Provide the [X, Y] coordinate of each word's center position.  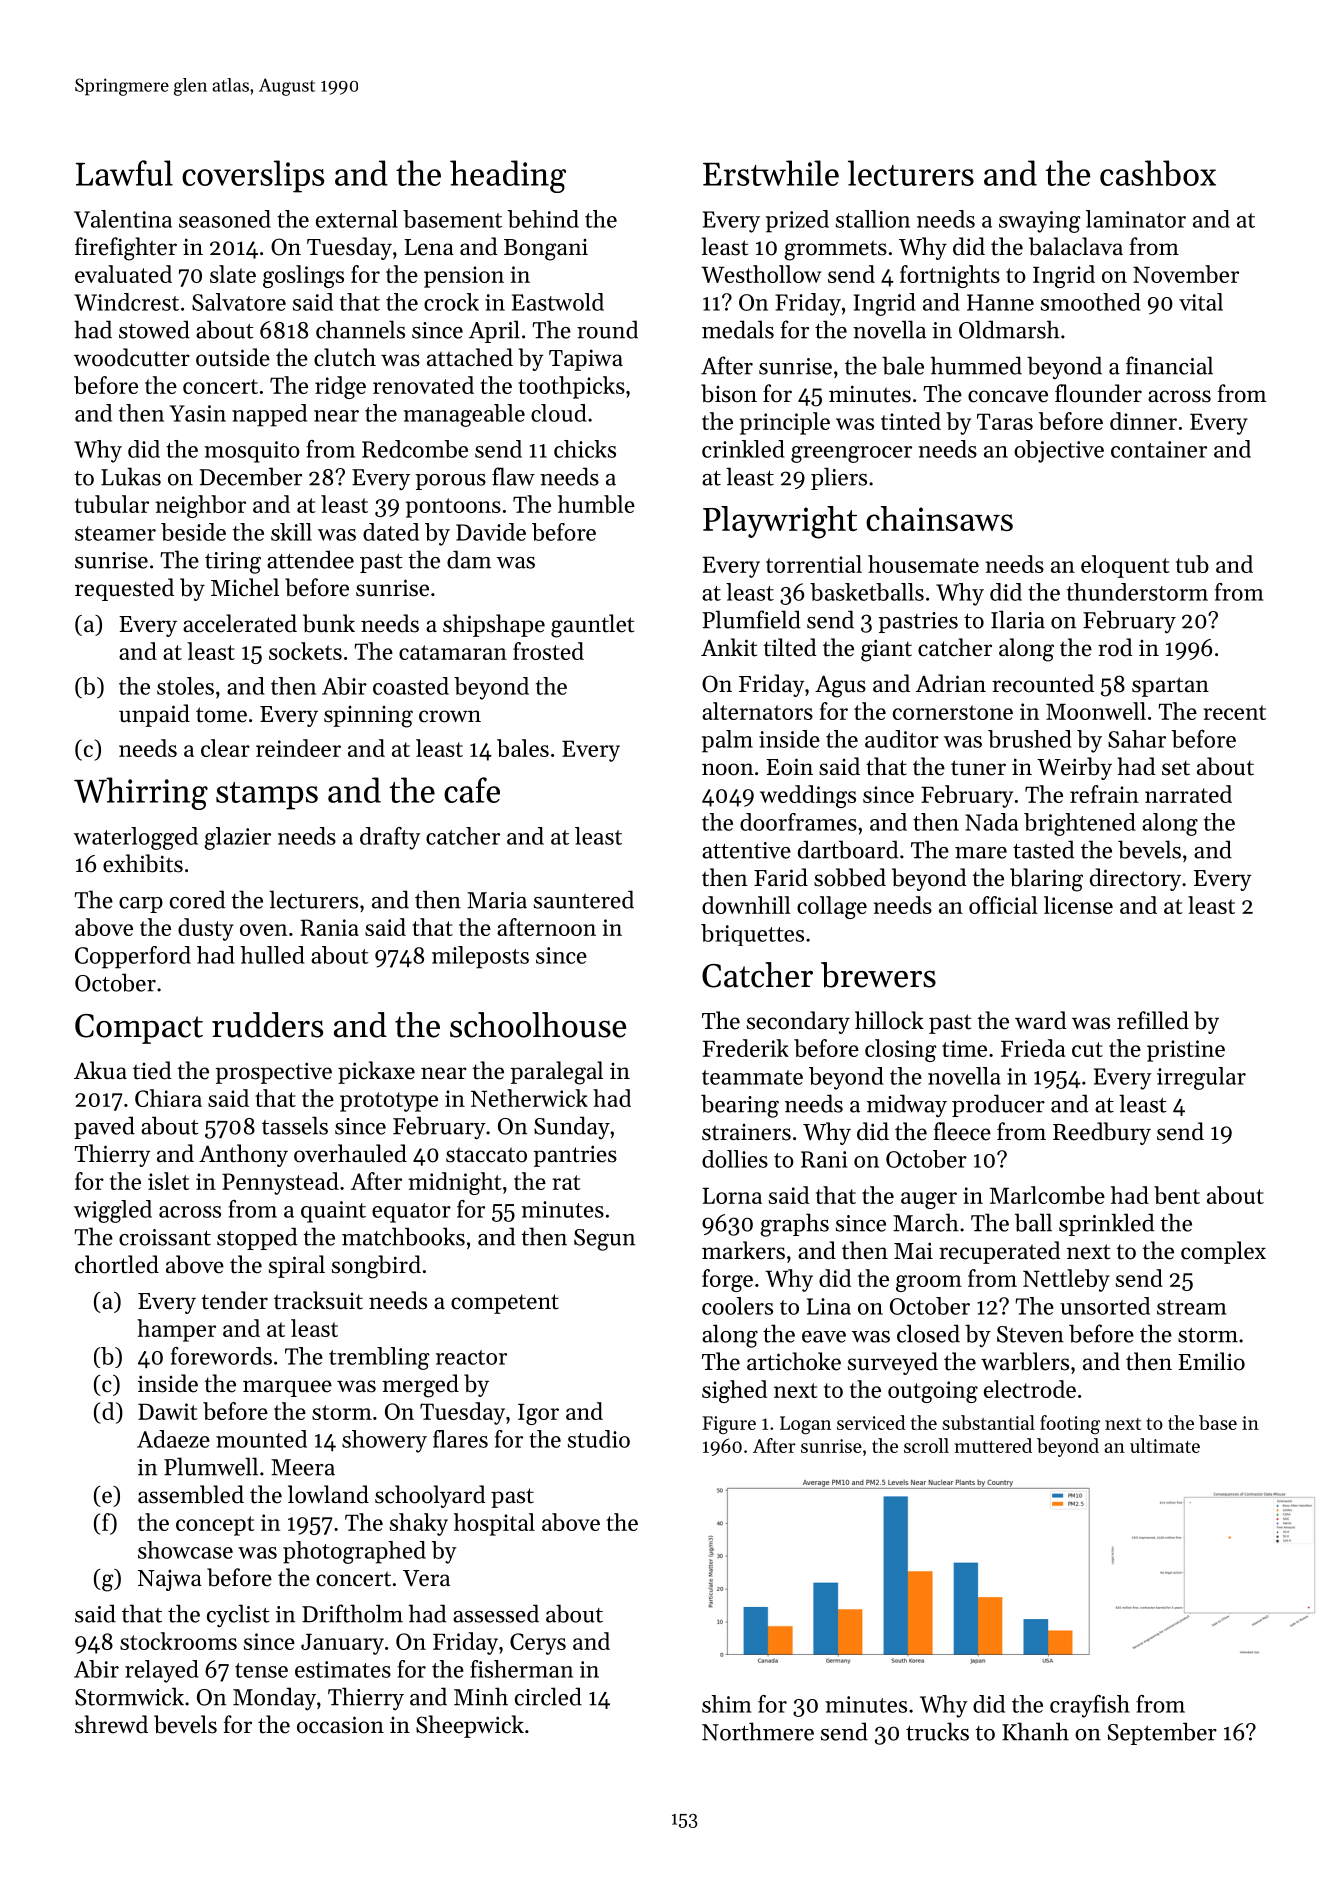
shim [727, 1704]
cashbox [1158, 173]
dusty [206, 929]
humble [596, 504]
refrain [1104, 794]
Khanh [1035, 1731]
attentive [746, 850]
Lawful [124, 173]
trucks [937, 1731]
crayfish [1090, 1706]
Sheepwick [470, 1726]
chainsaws [939, 518]
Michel [245, 587]
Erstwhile [771, 173]
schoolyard [430, 1496]
